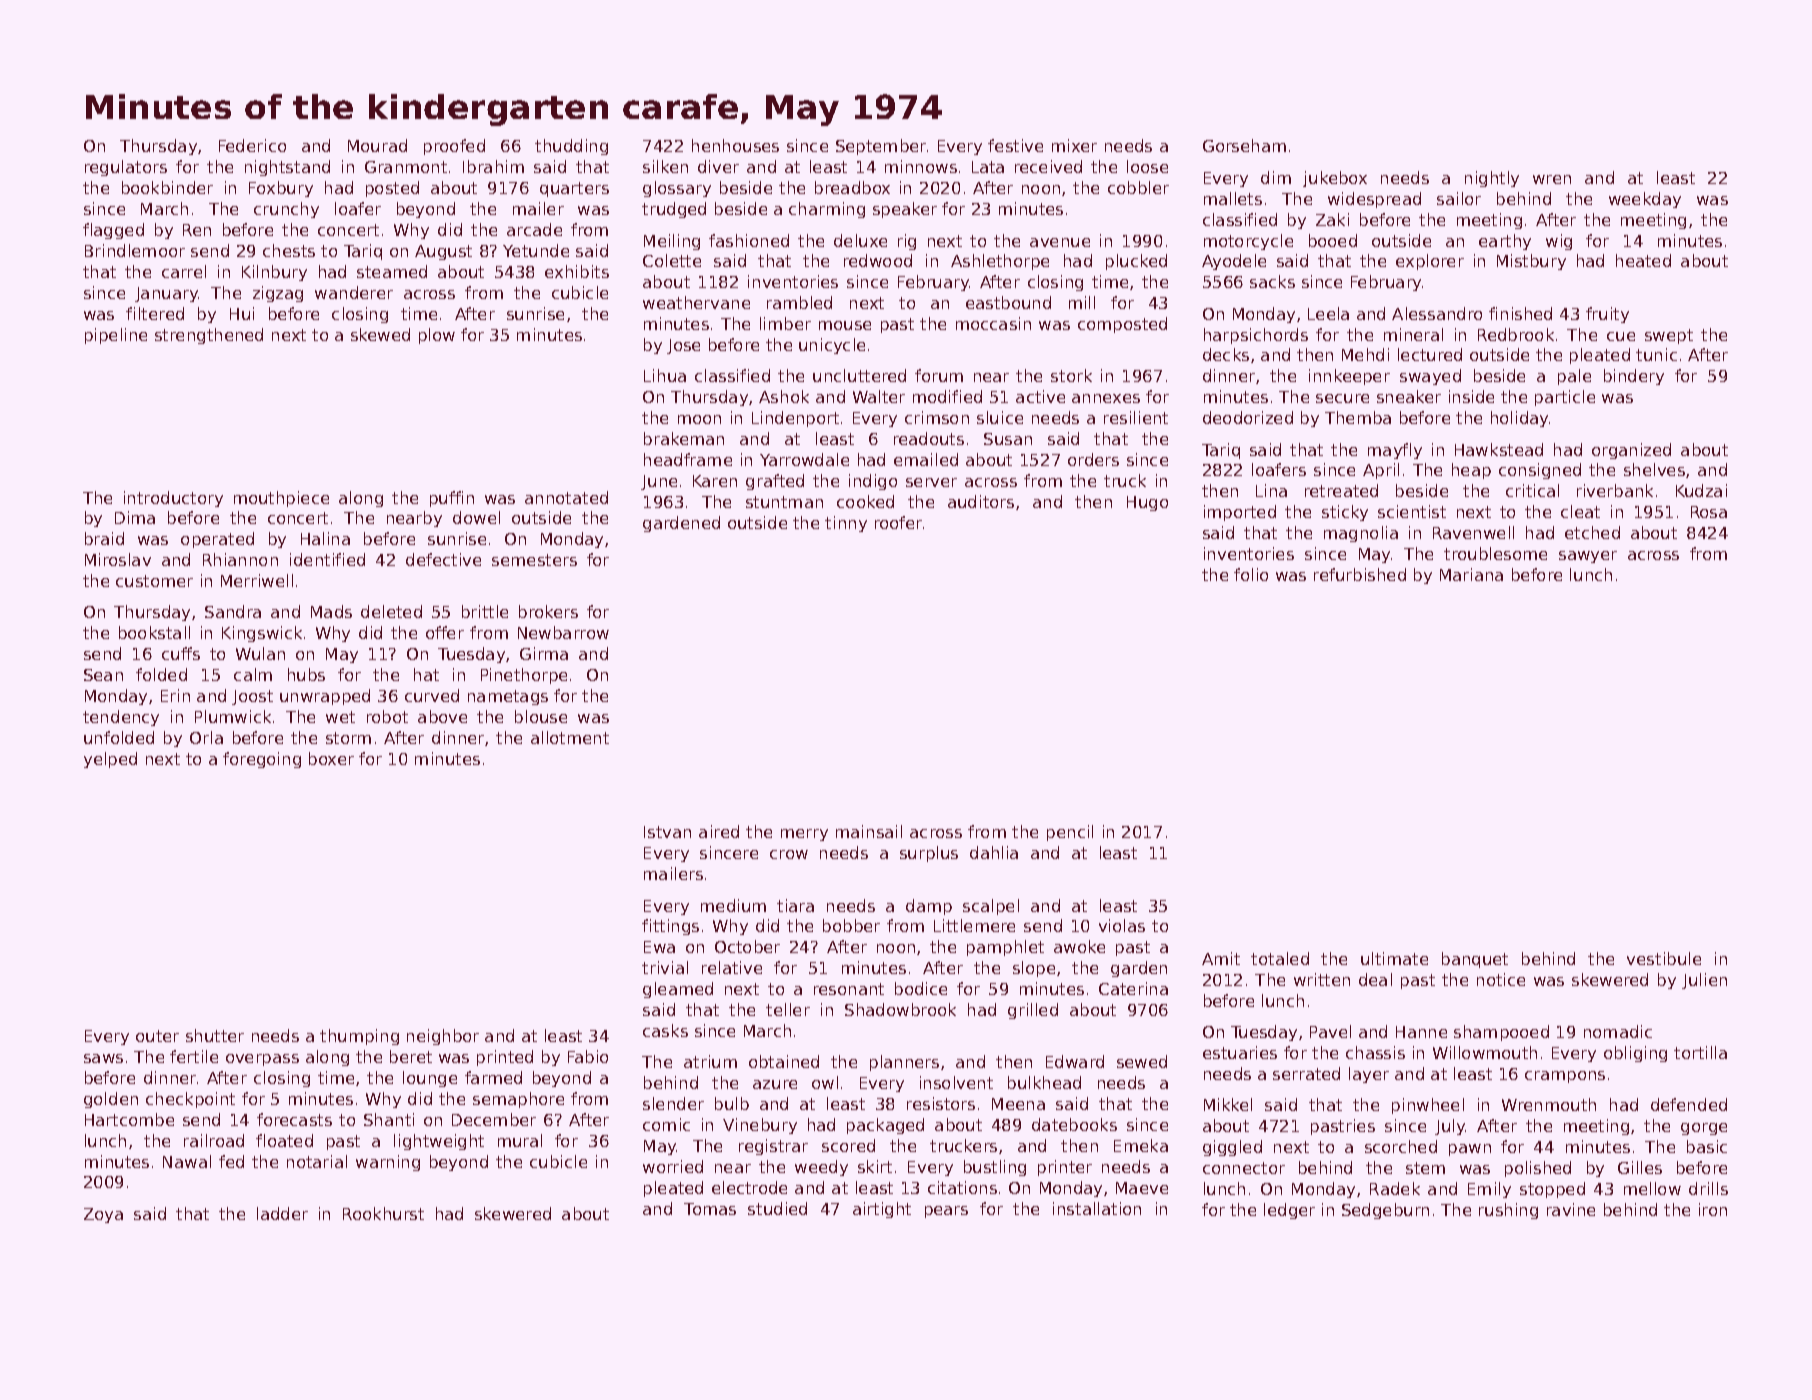 This page has width=1812, height=1400. What do you see at coordinates (1621, 336) in the page?
I see `cue` at bounding box center [1621, 336].
